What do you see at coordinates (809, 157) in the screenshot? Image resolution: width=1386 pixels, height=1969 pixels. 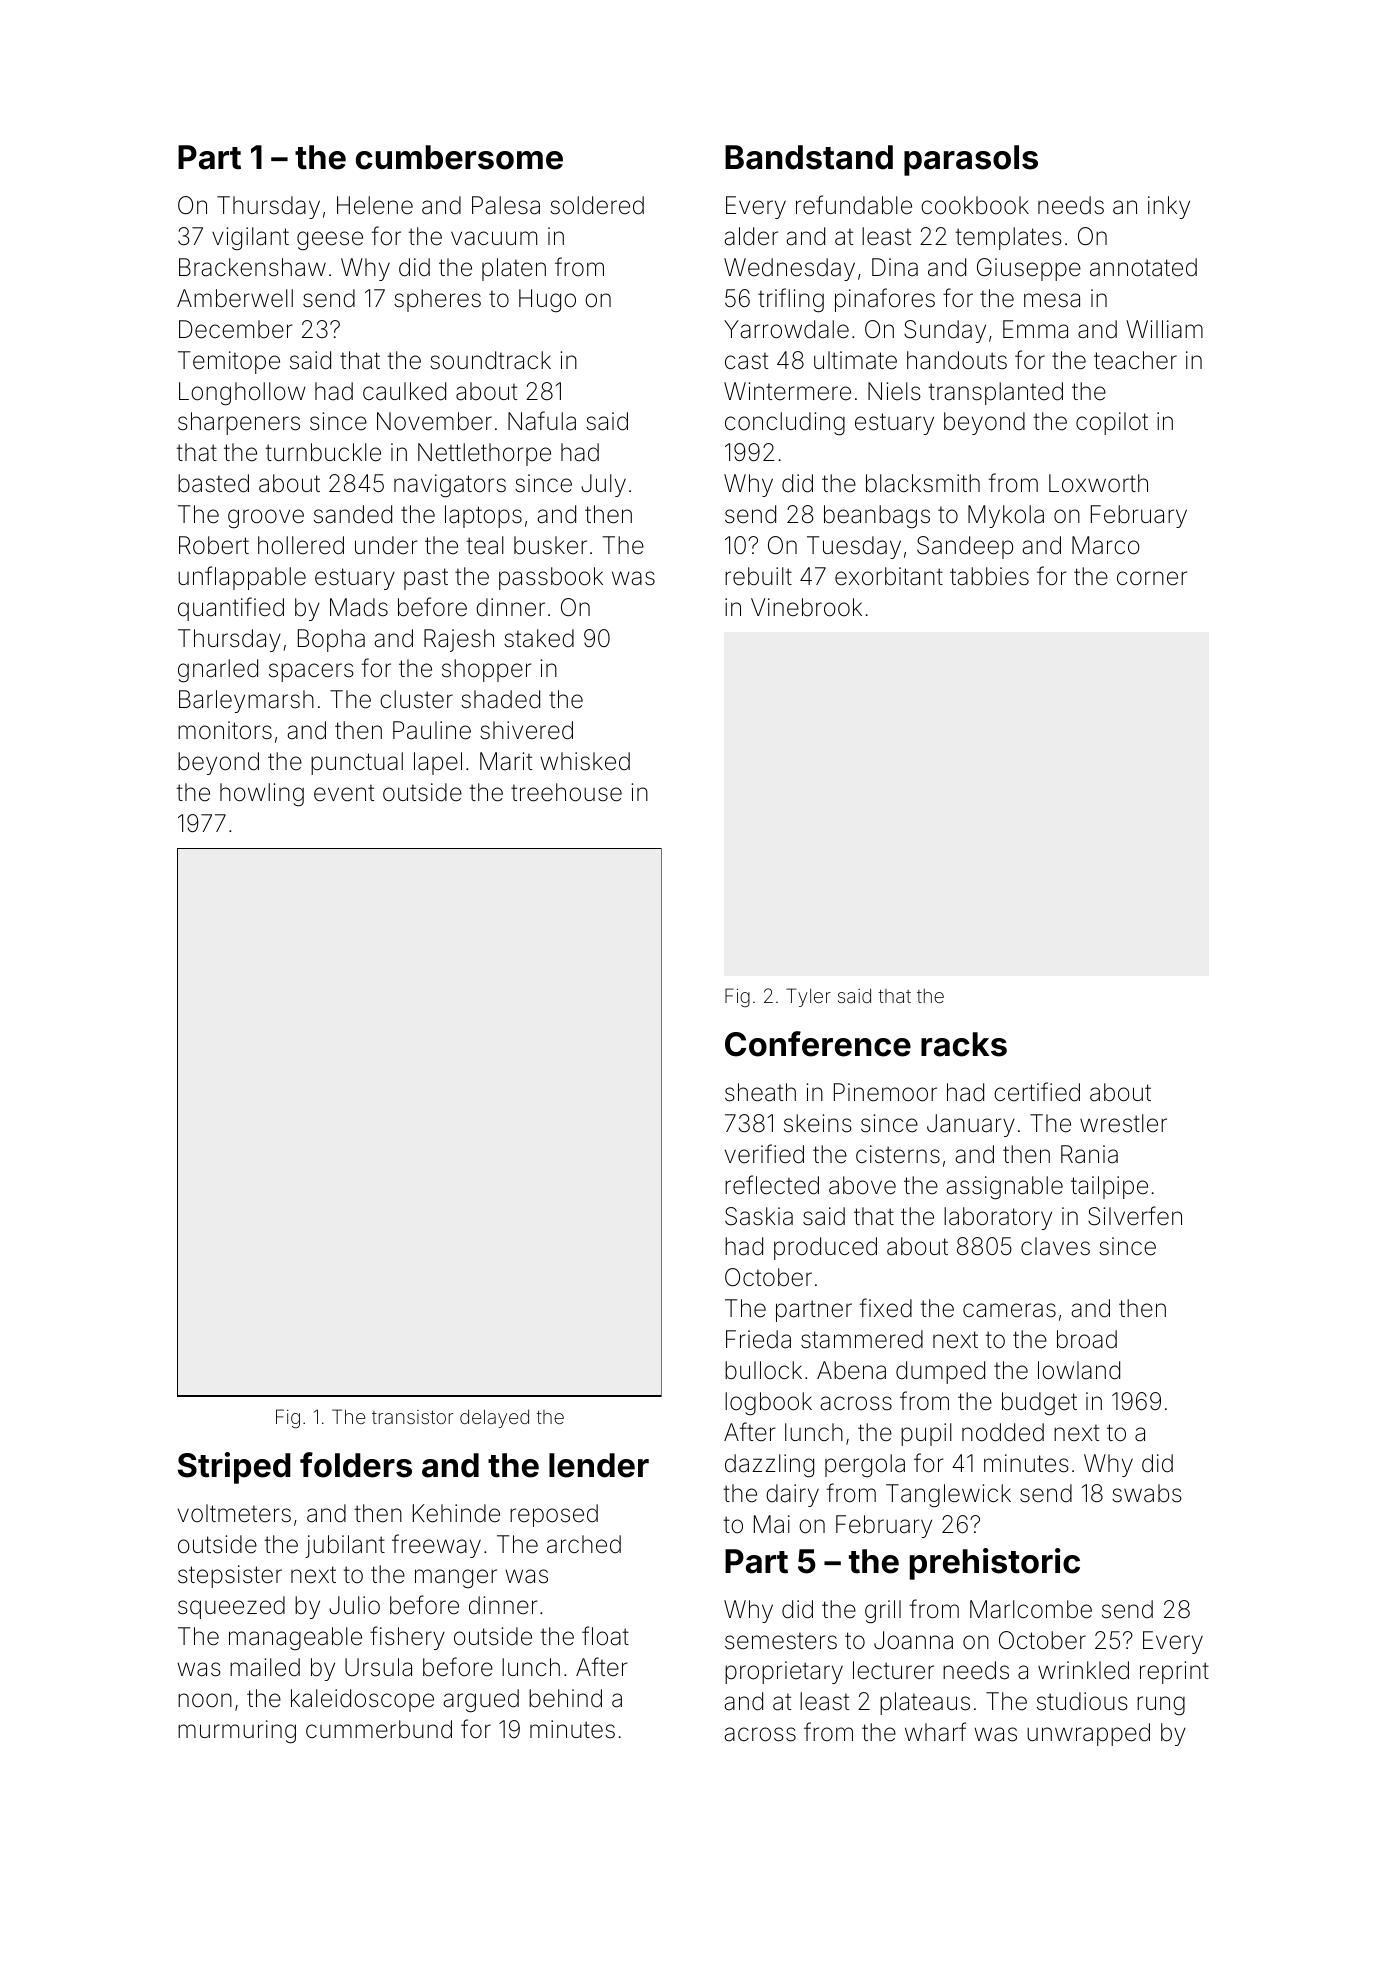 I see `Bandstand` at bounding box center [809, 157].
